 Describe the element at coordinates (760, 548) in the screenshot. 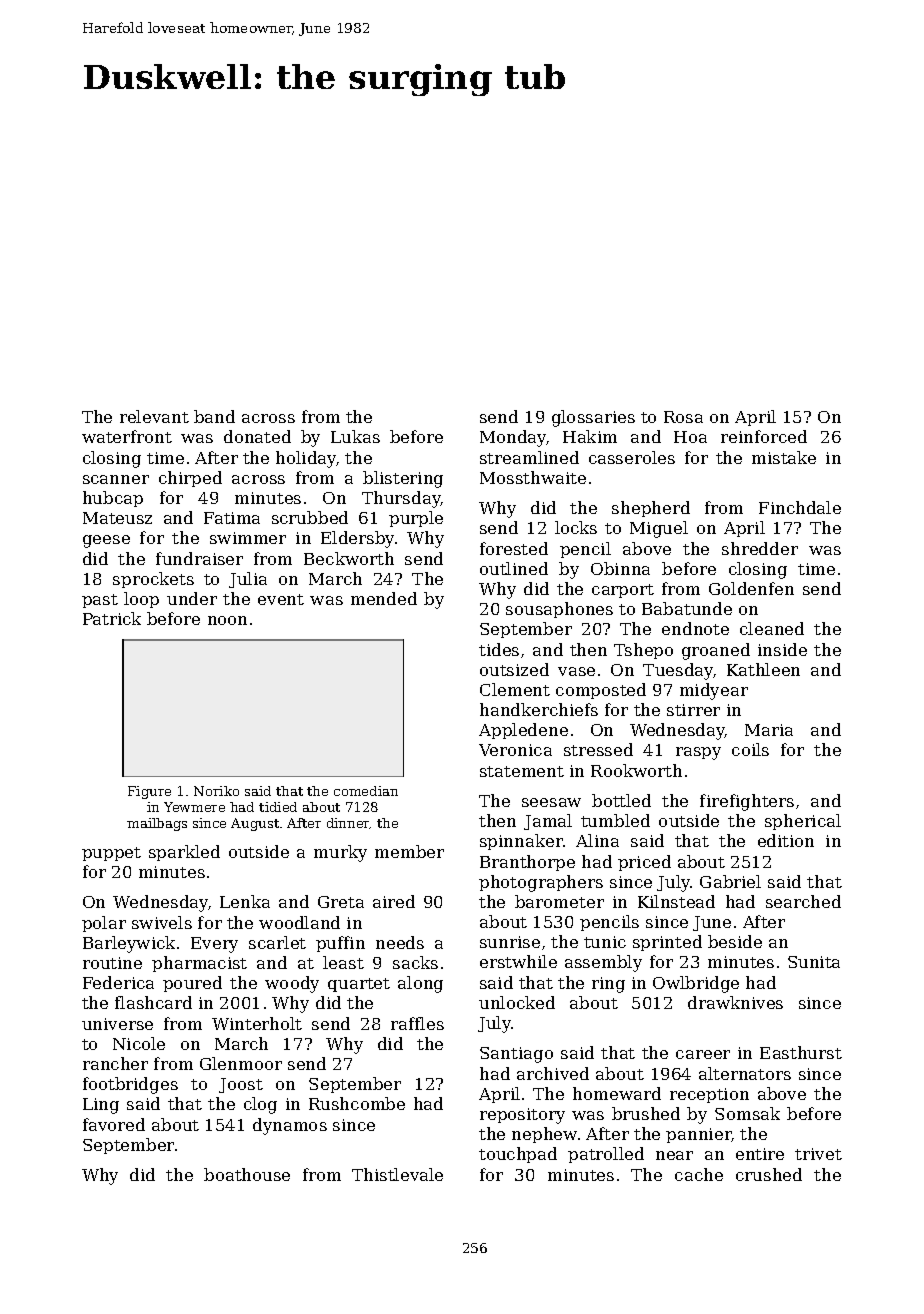

I see `shredder` at that location.
